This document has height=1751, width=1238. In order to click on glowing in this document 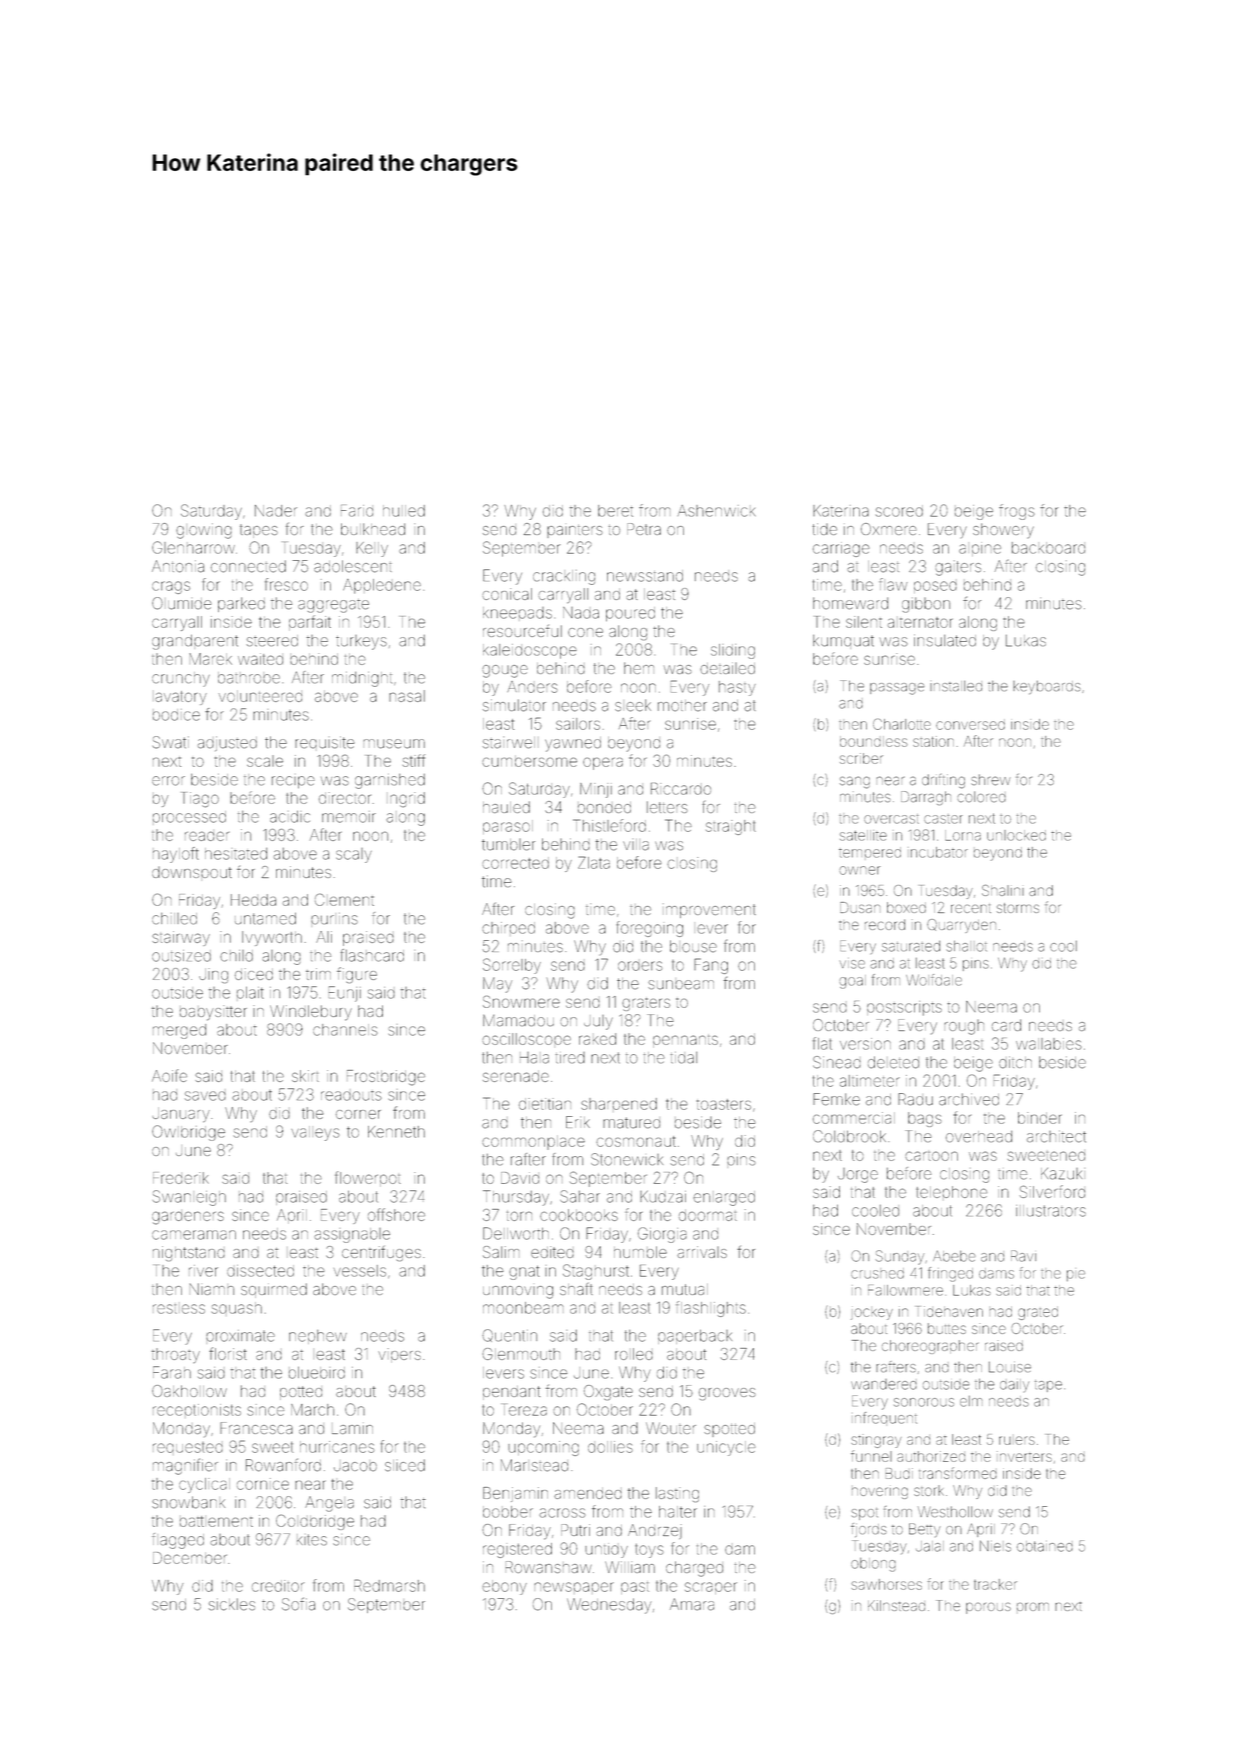, I will do `click(204, 531)`.
